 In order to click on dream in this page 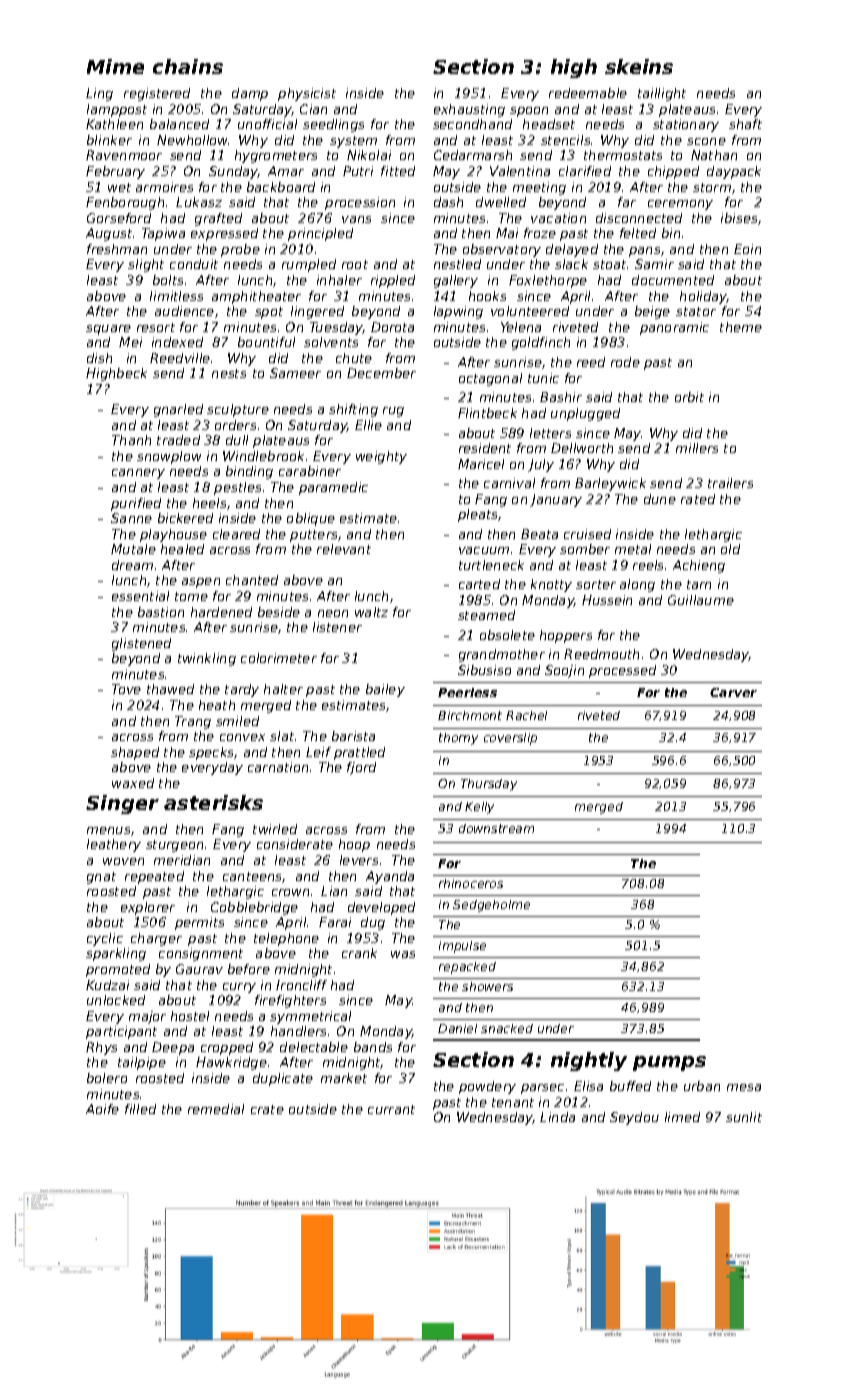, I will do `click(132, 565)`.
